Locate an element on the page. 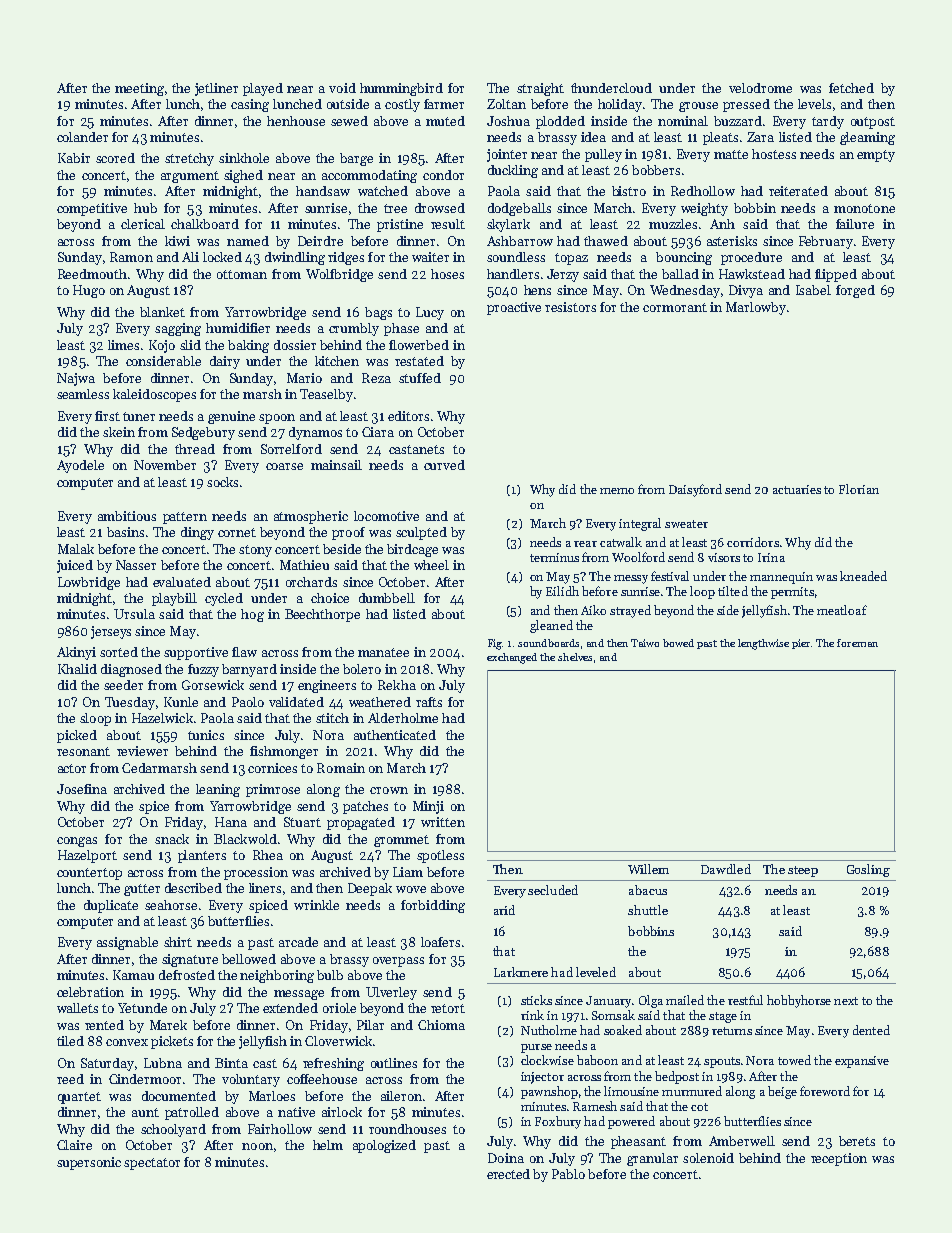 The image size is (952, 1233). genuine is located at coordinates (231, 417).
